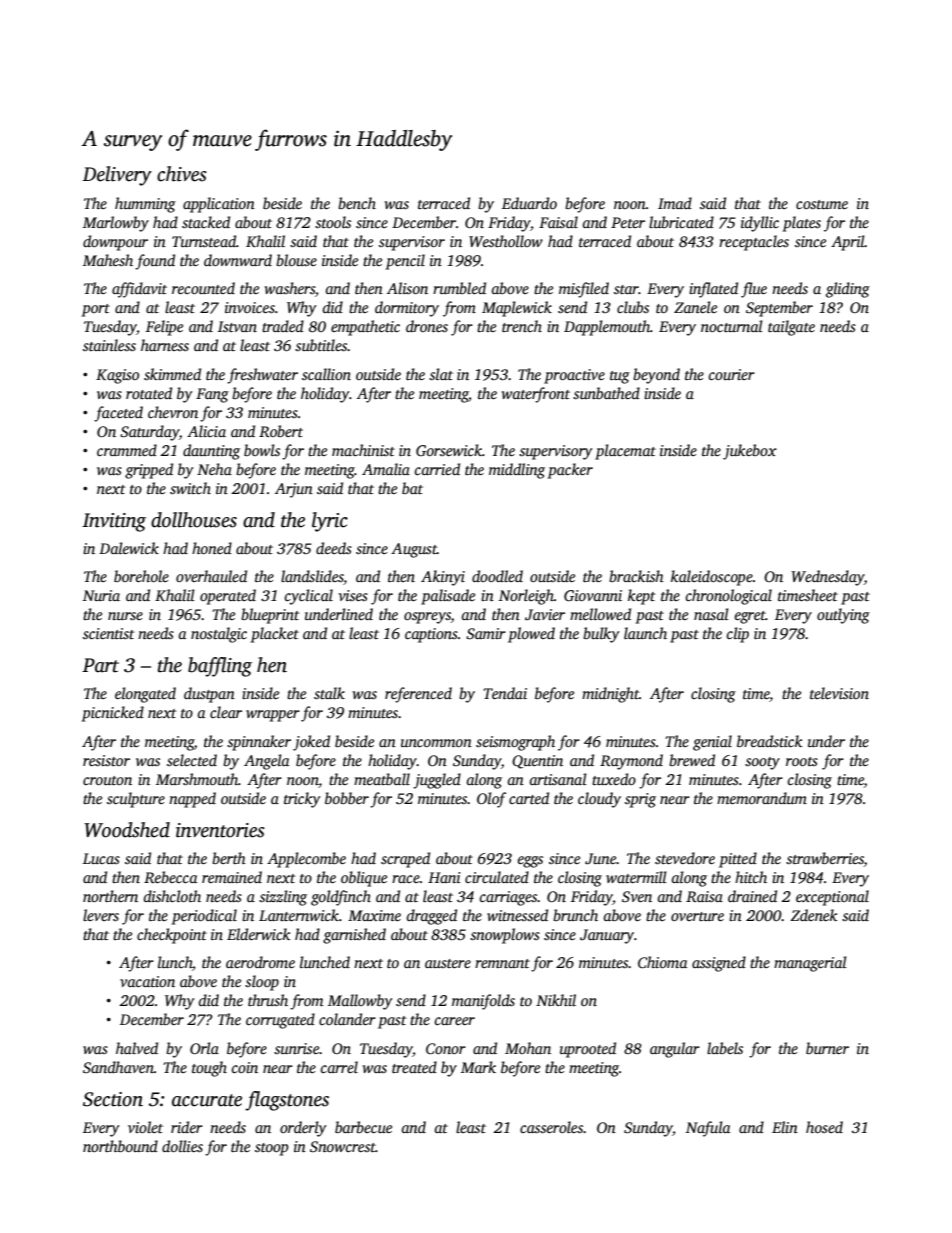 This screenshot has width=952, height=1233. What do you see at coordinates (497, 576) in the screenshot?
I see `doodled` at bounding box center [497, 576].
